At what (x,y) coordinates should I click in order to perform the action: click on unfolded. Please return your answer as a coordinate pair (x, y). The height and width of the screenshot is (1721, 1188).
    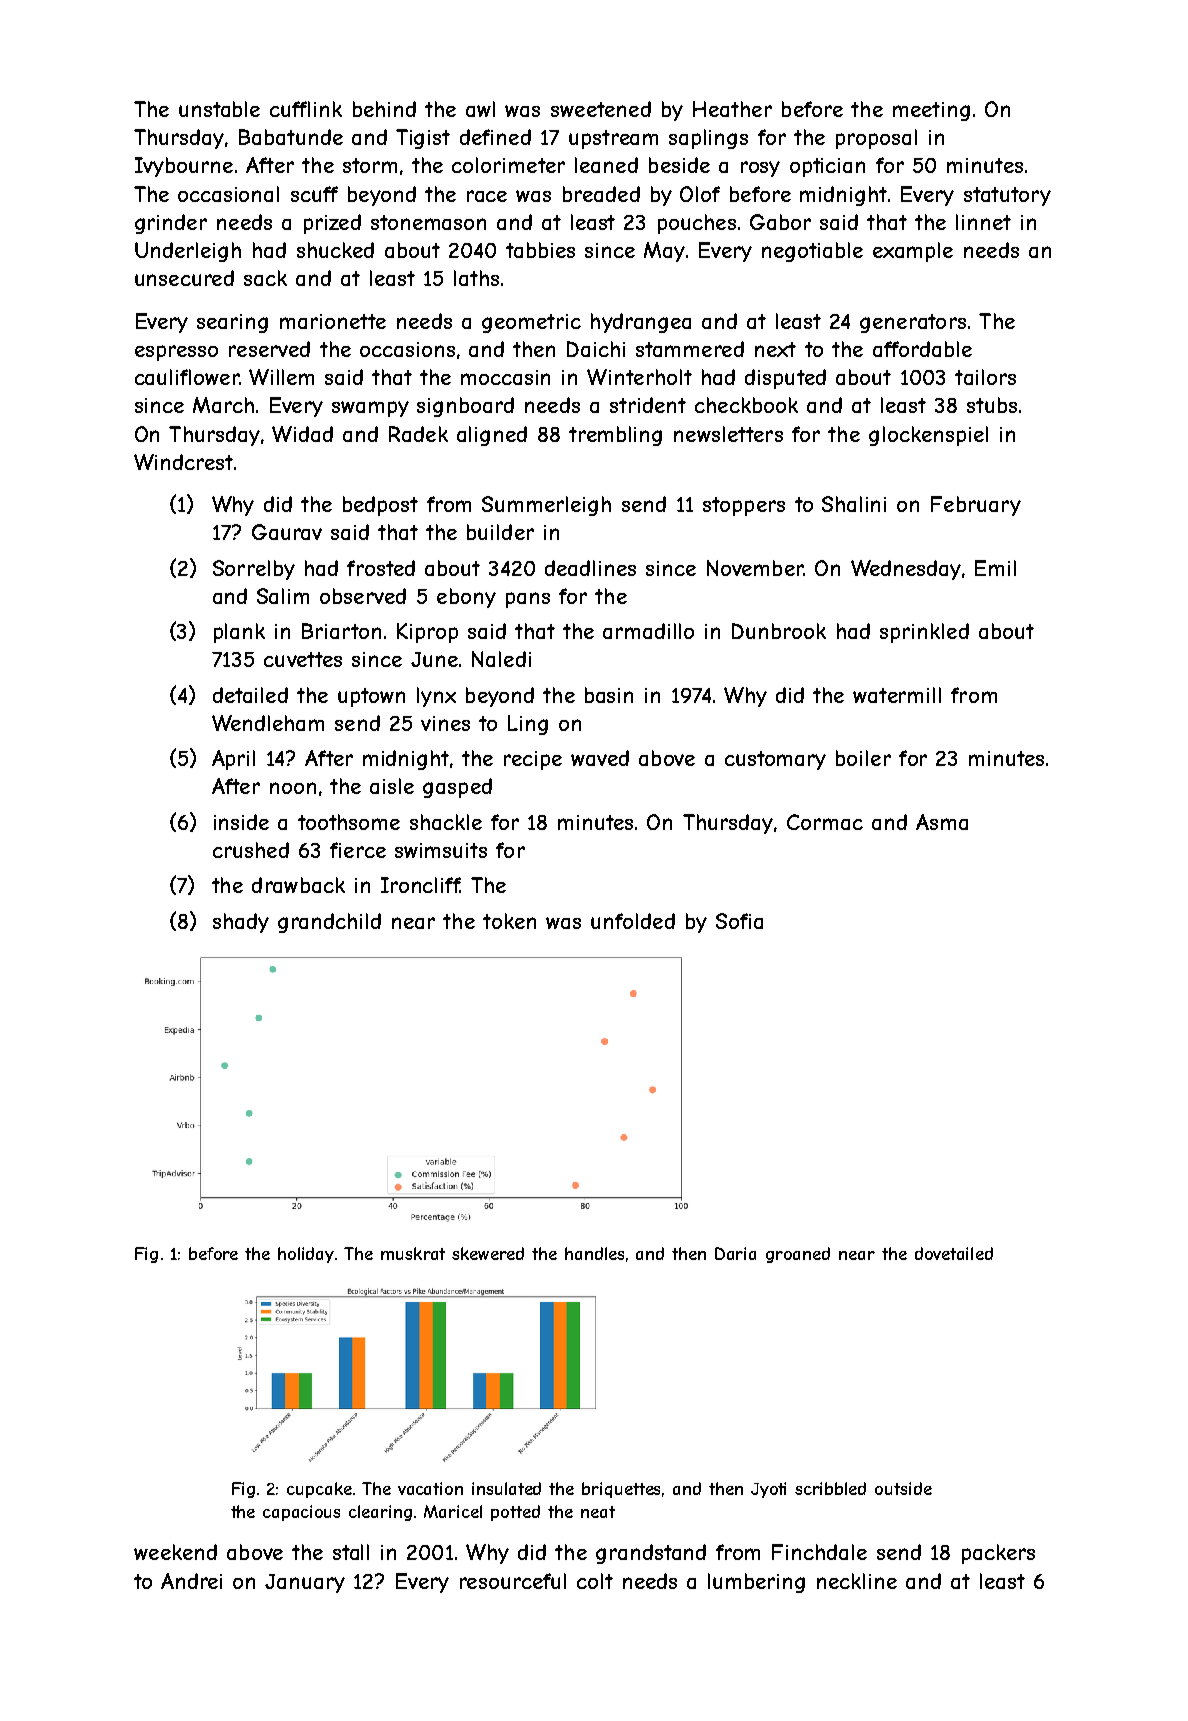
    Looking at the image, I should click on (633, 921).
